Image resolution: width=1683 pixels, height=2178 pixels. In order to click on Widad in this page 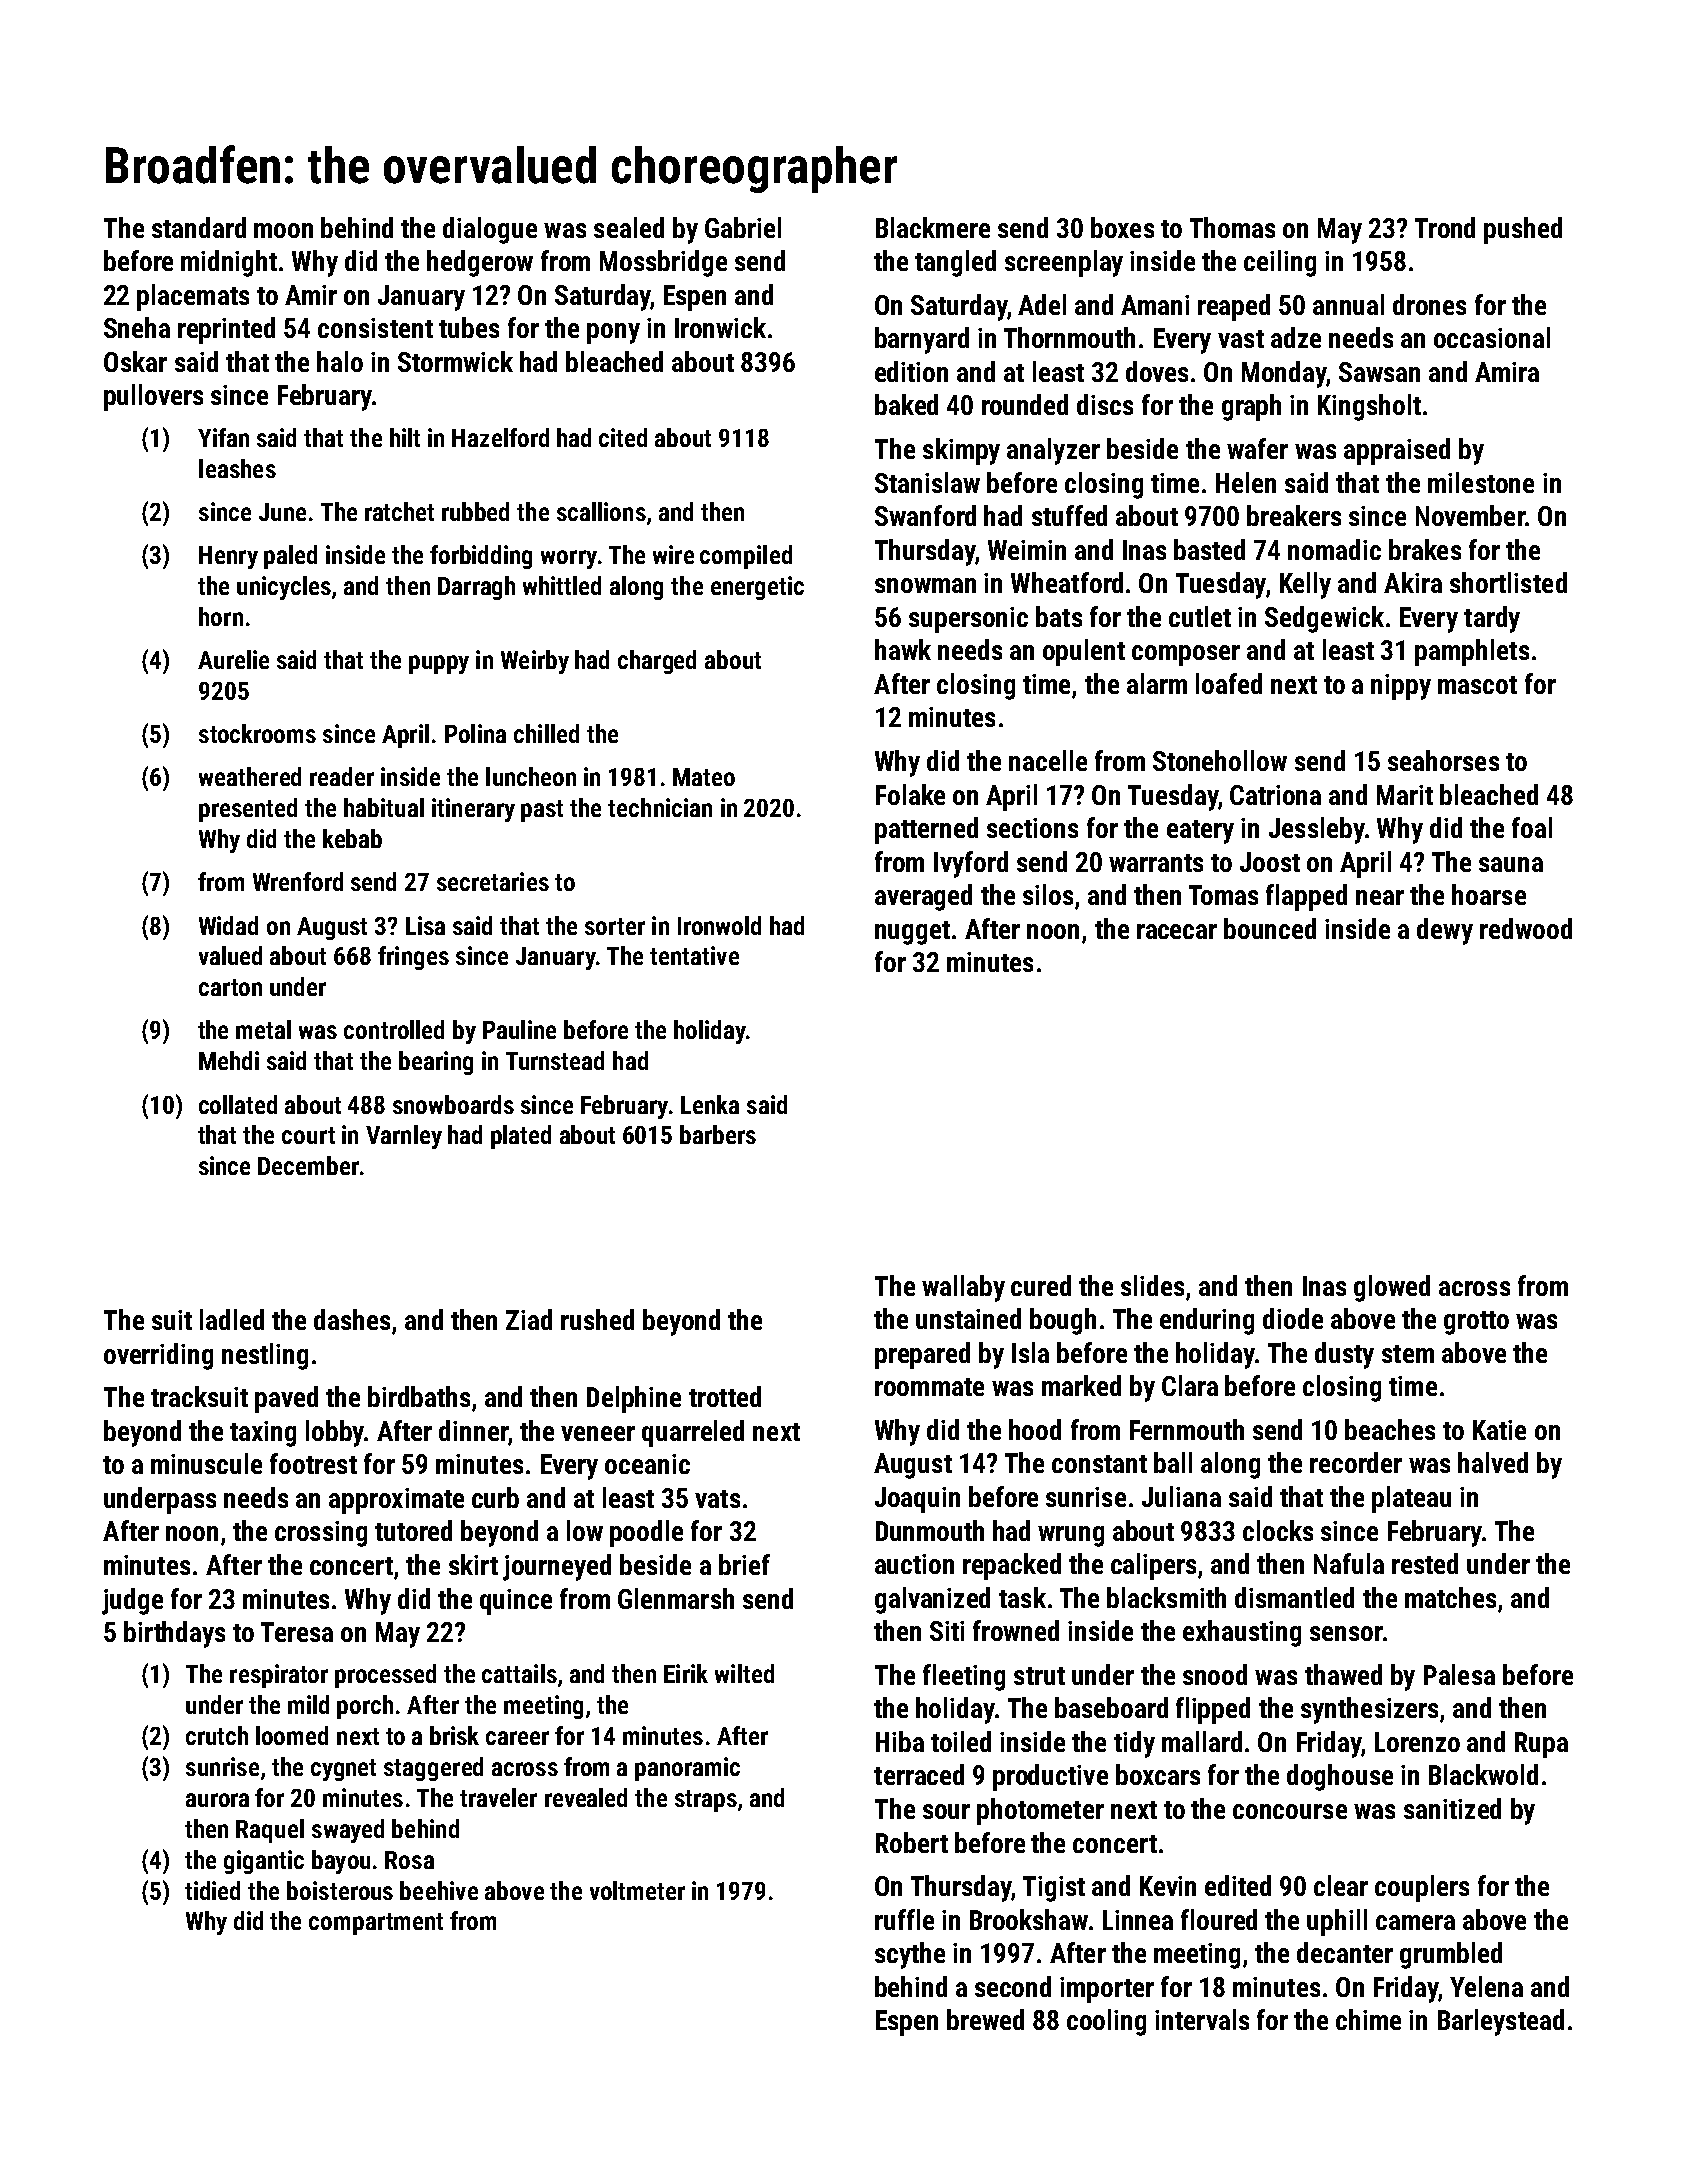, I will do `click(228, 925)`.
